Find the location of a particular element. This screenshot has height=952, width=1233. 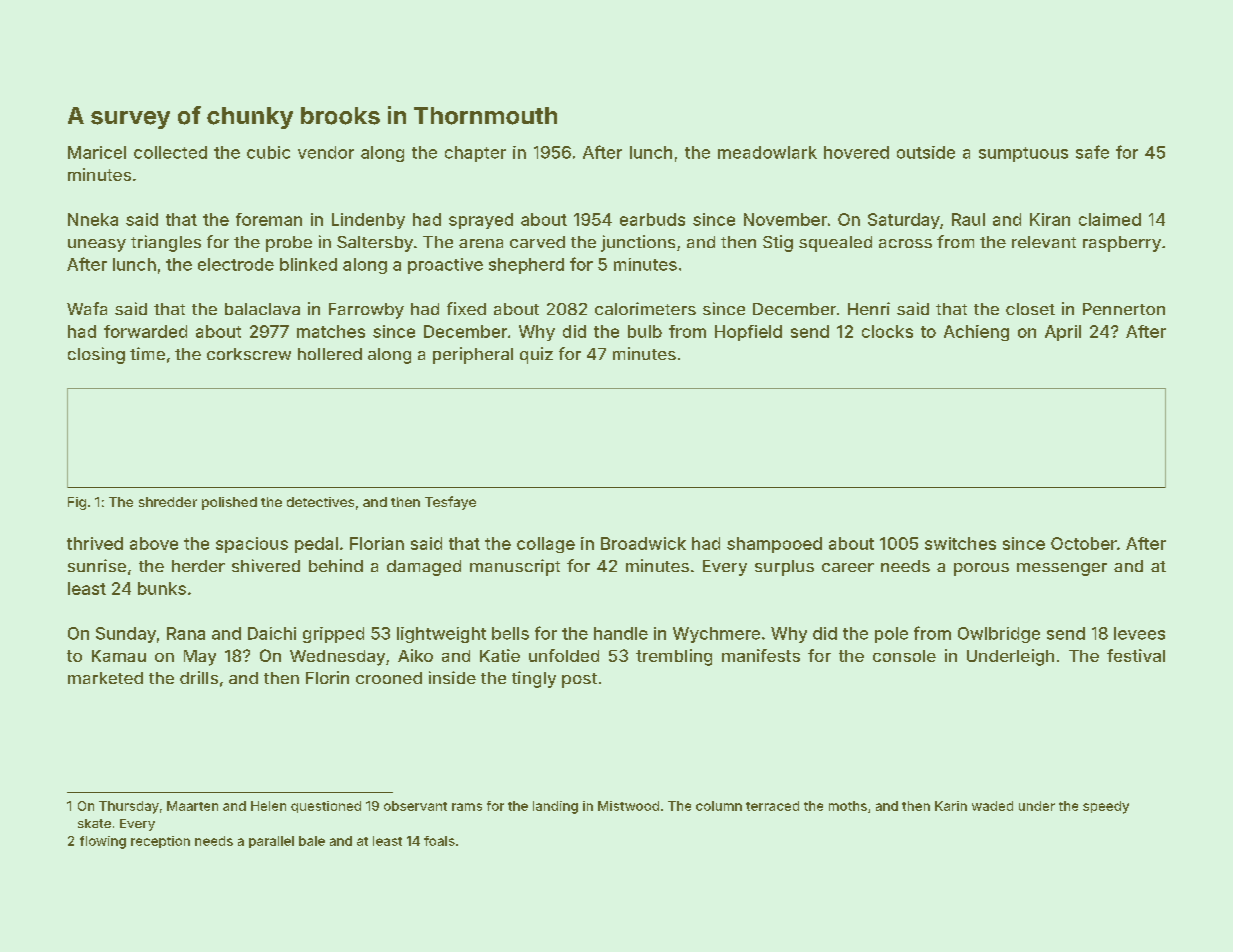

Raul is located at coordinates (968, 219).
